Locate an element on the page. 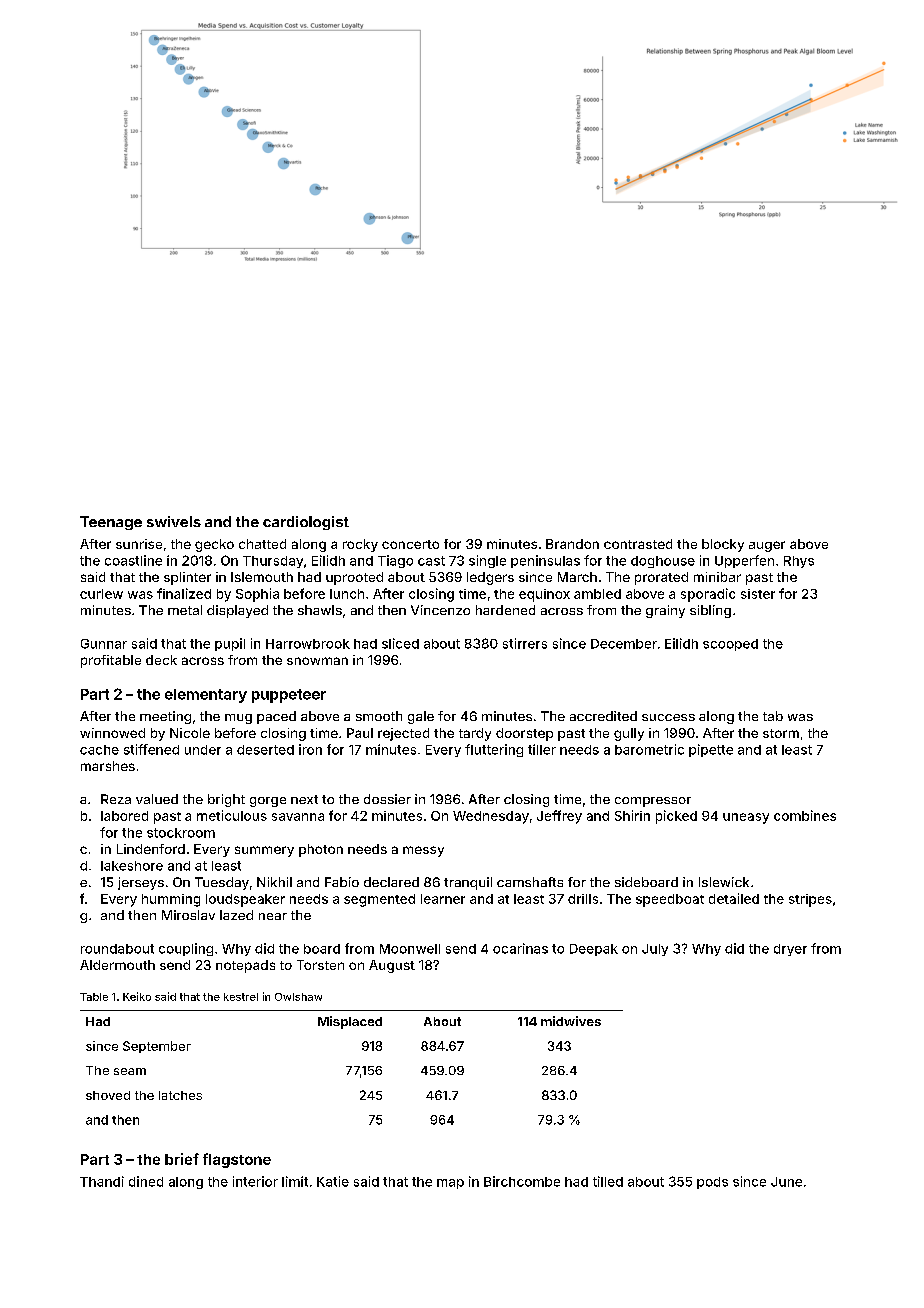  Misplaced is located at coordinates (350, 1022).
